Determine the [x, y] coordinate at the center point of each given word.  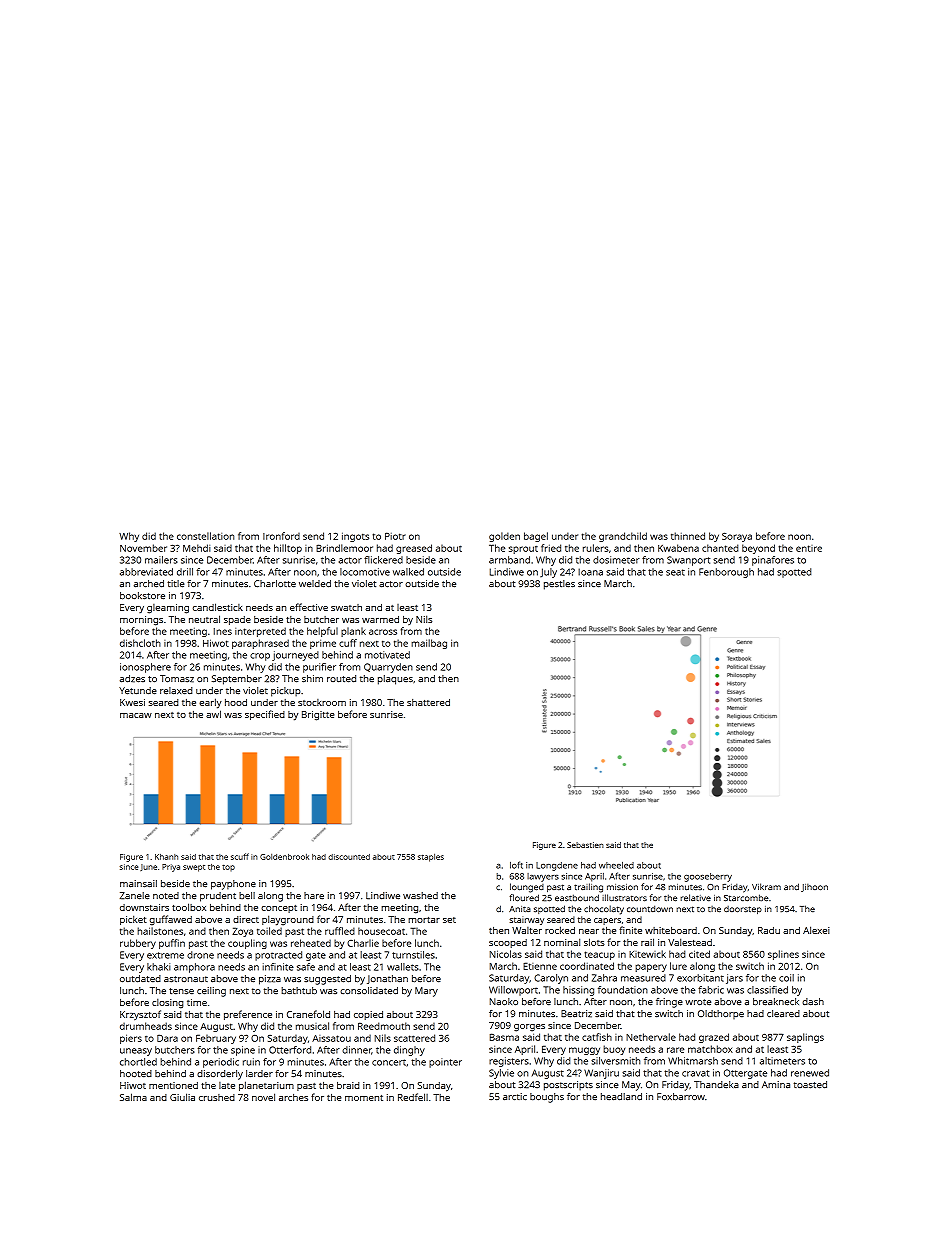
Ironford [281, 536]
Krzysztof [140, 1015]
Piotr [395, 536]
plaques [395, 680]
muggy [584, 1051]
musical [312, 1026]
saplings [805, 1038]
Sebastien [585, 845]
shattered [428, 702]
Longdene [557, 866]
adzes [132, 679]
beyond [758, 549]
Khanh [166, 857]
